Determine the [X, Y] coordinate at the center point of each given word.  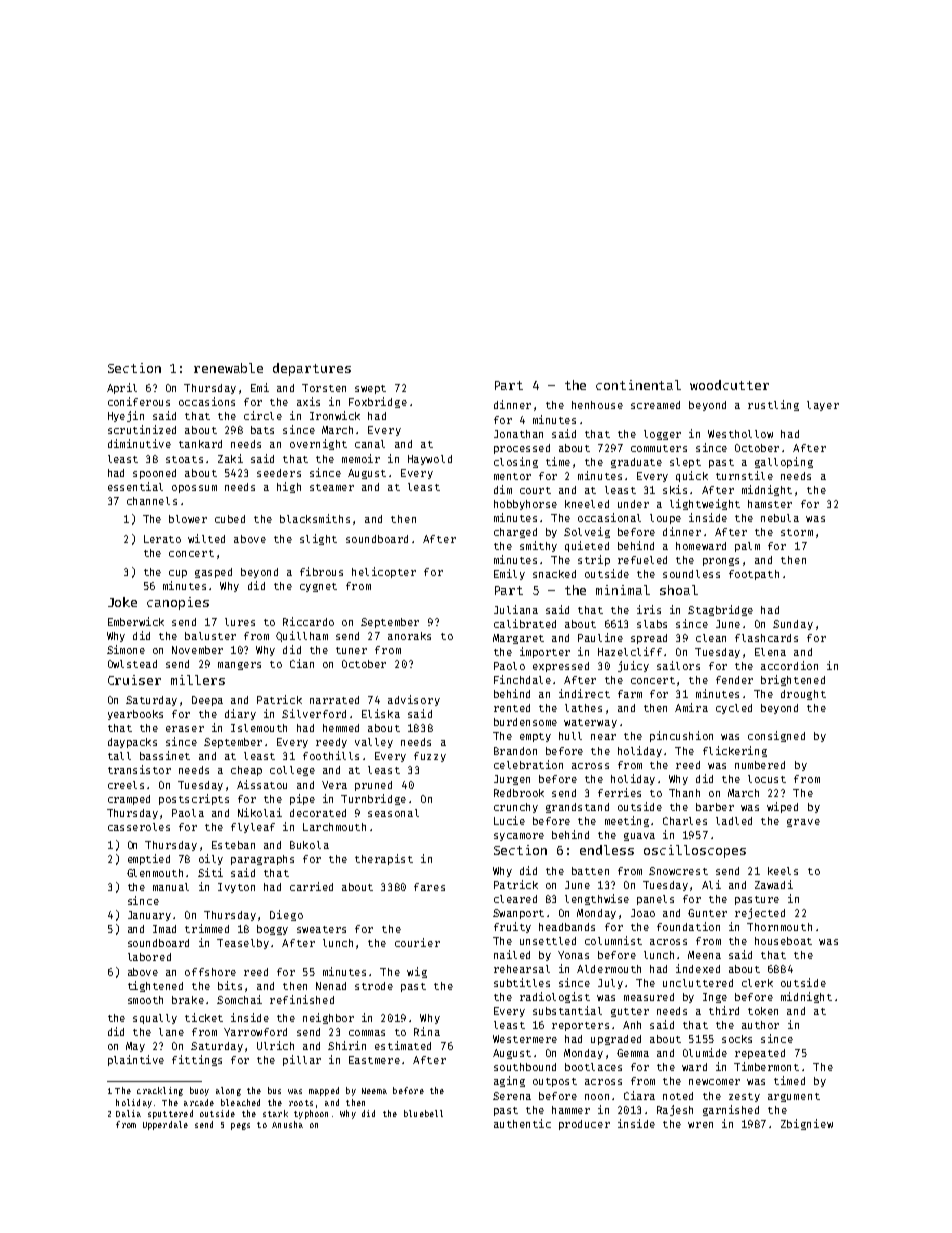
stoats [184, 459]
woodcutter [729, 385]
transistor [139, 769]
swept [370, 389]
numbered [760, 765]
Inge [715, 998]
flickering [735, 751]
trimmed [207, 928]
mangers [239, 666]
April [122, 388]
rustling [773, 405]
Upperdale [165, 1125]
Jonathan [518, 434]
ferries [619, 792]
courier [417, 942]
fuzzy [430, 757]
